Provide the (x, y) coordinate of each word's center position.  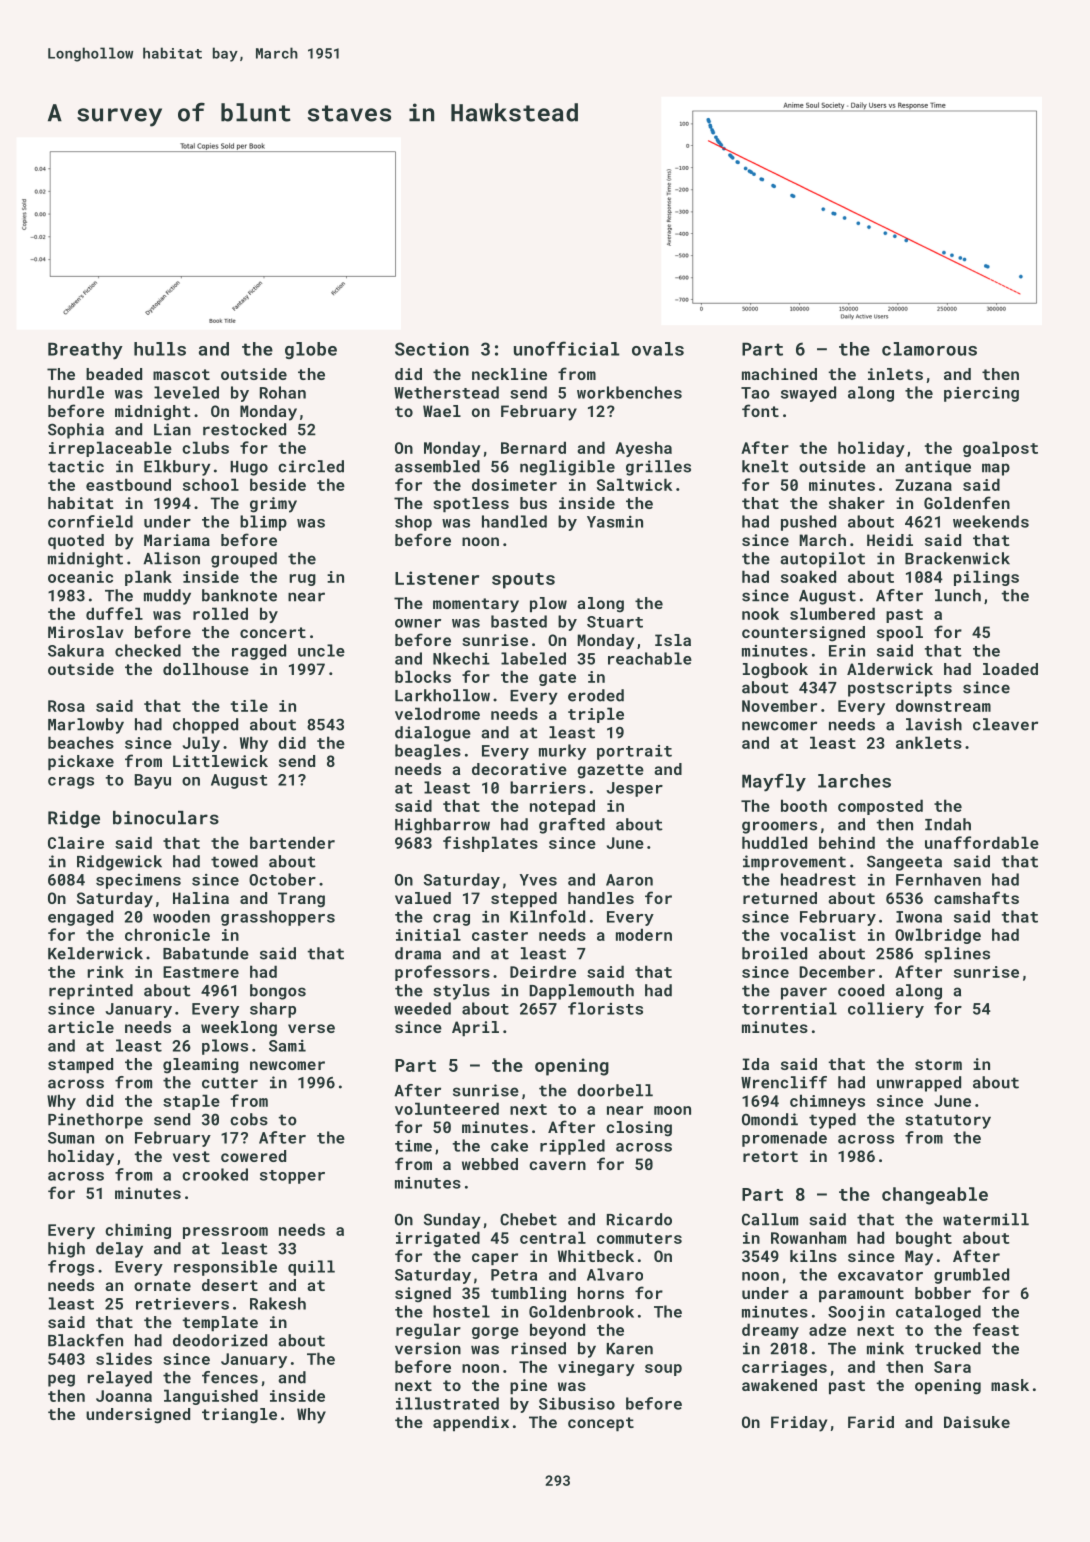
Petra (514, 1275)
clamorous (929, 349)
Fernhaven (938, 879)
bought (924, 1239)
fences (230, 1377)
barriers (548, 787)
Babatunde (206, 953)
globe (311, 350)
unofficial (566, 348)
